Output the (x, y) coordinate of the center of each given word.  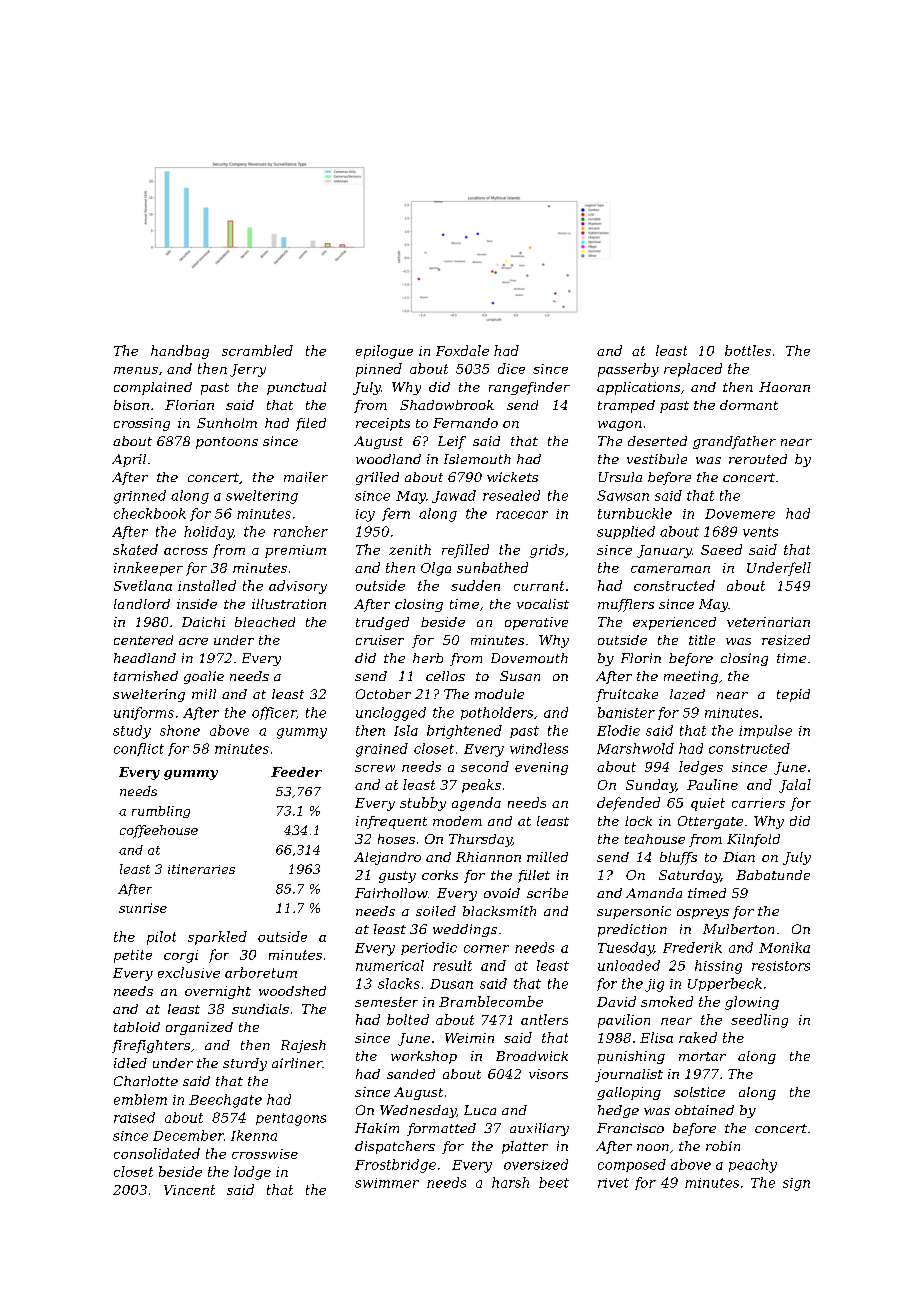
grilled (377, 478)
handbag (180, 352)
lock (638, 821)
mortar (702, 1056)
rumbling (161, 812)
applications (638, 388)
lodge (252, 1173)
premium (295, 551)
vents (760, 532)
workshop (424, 1057)
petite (133, 956)
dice (511, 368)
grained (382, 750)
